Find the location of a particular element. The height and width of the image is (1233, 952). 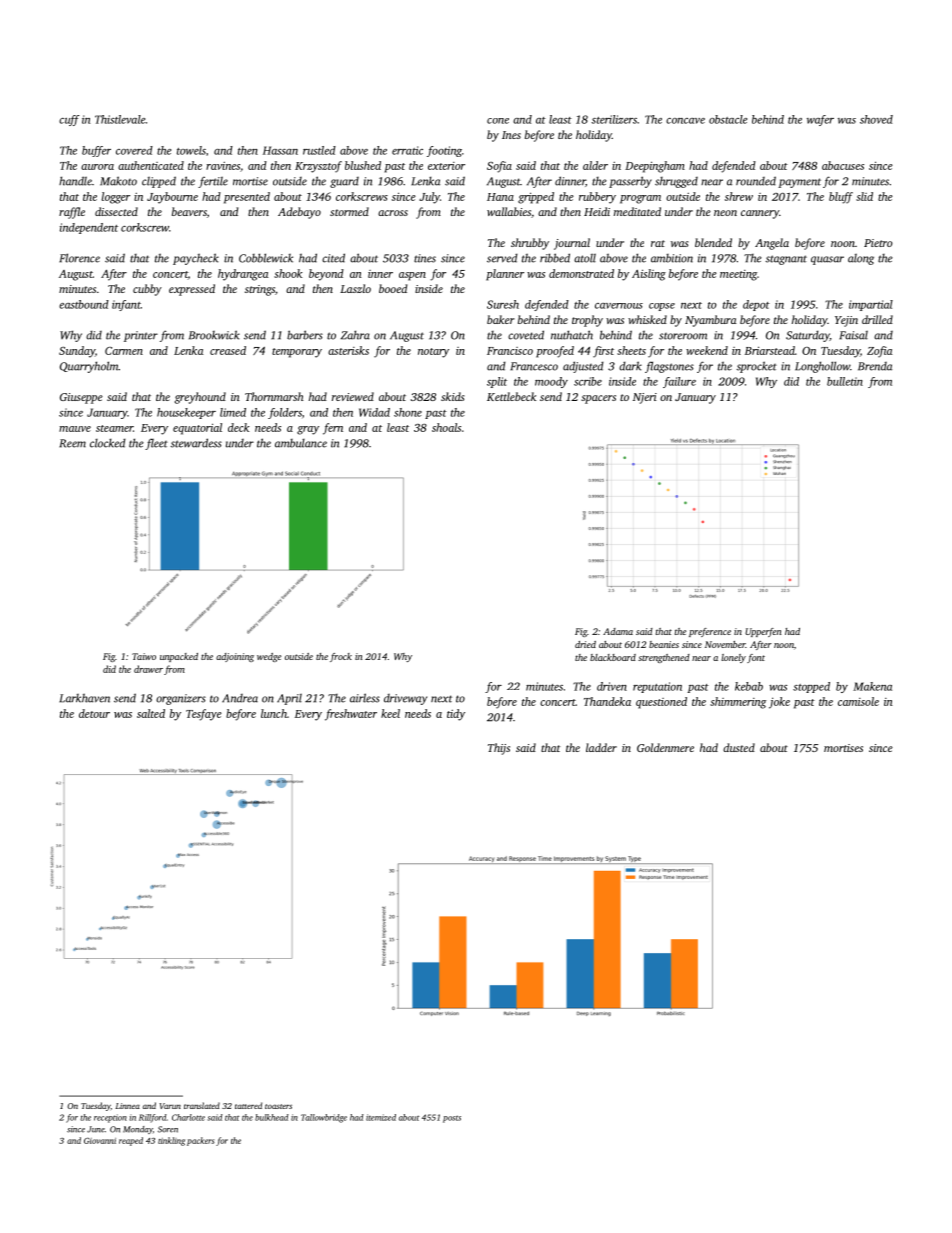

cone is located at coordinates (498, 121).
